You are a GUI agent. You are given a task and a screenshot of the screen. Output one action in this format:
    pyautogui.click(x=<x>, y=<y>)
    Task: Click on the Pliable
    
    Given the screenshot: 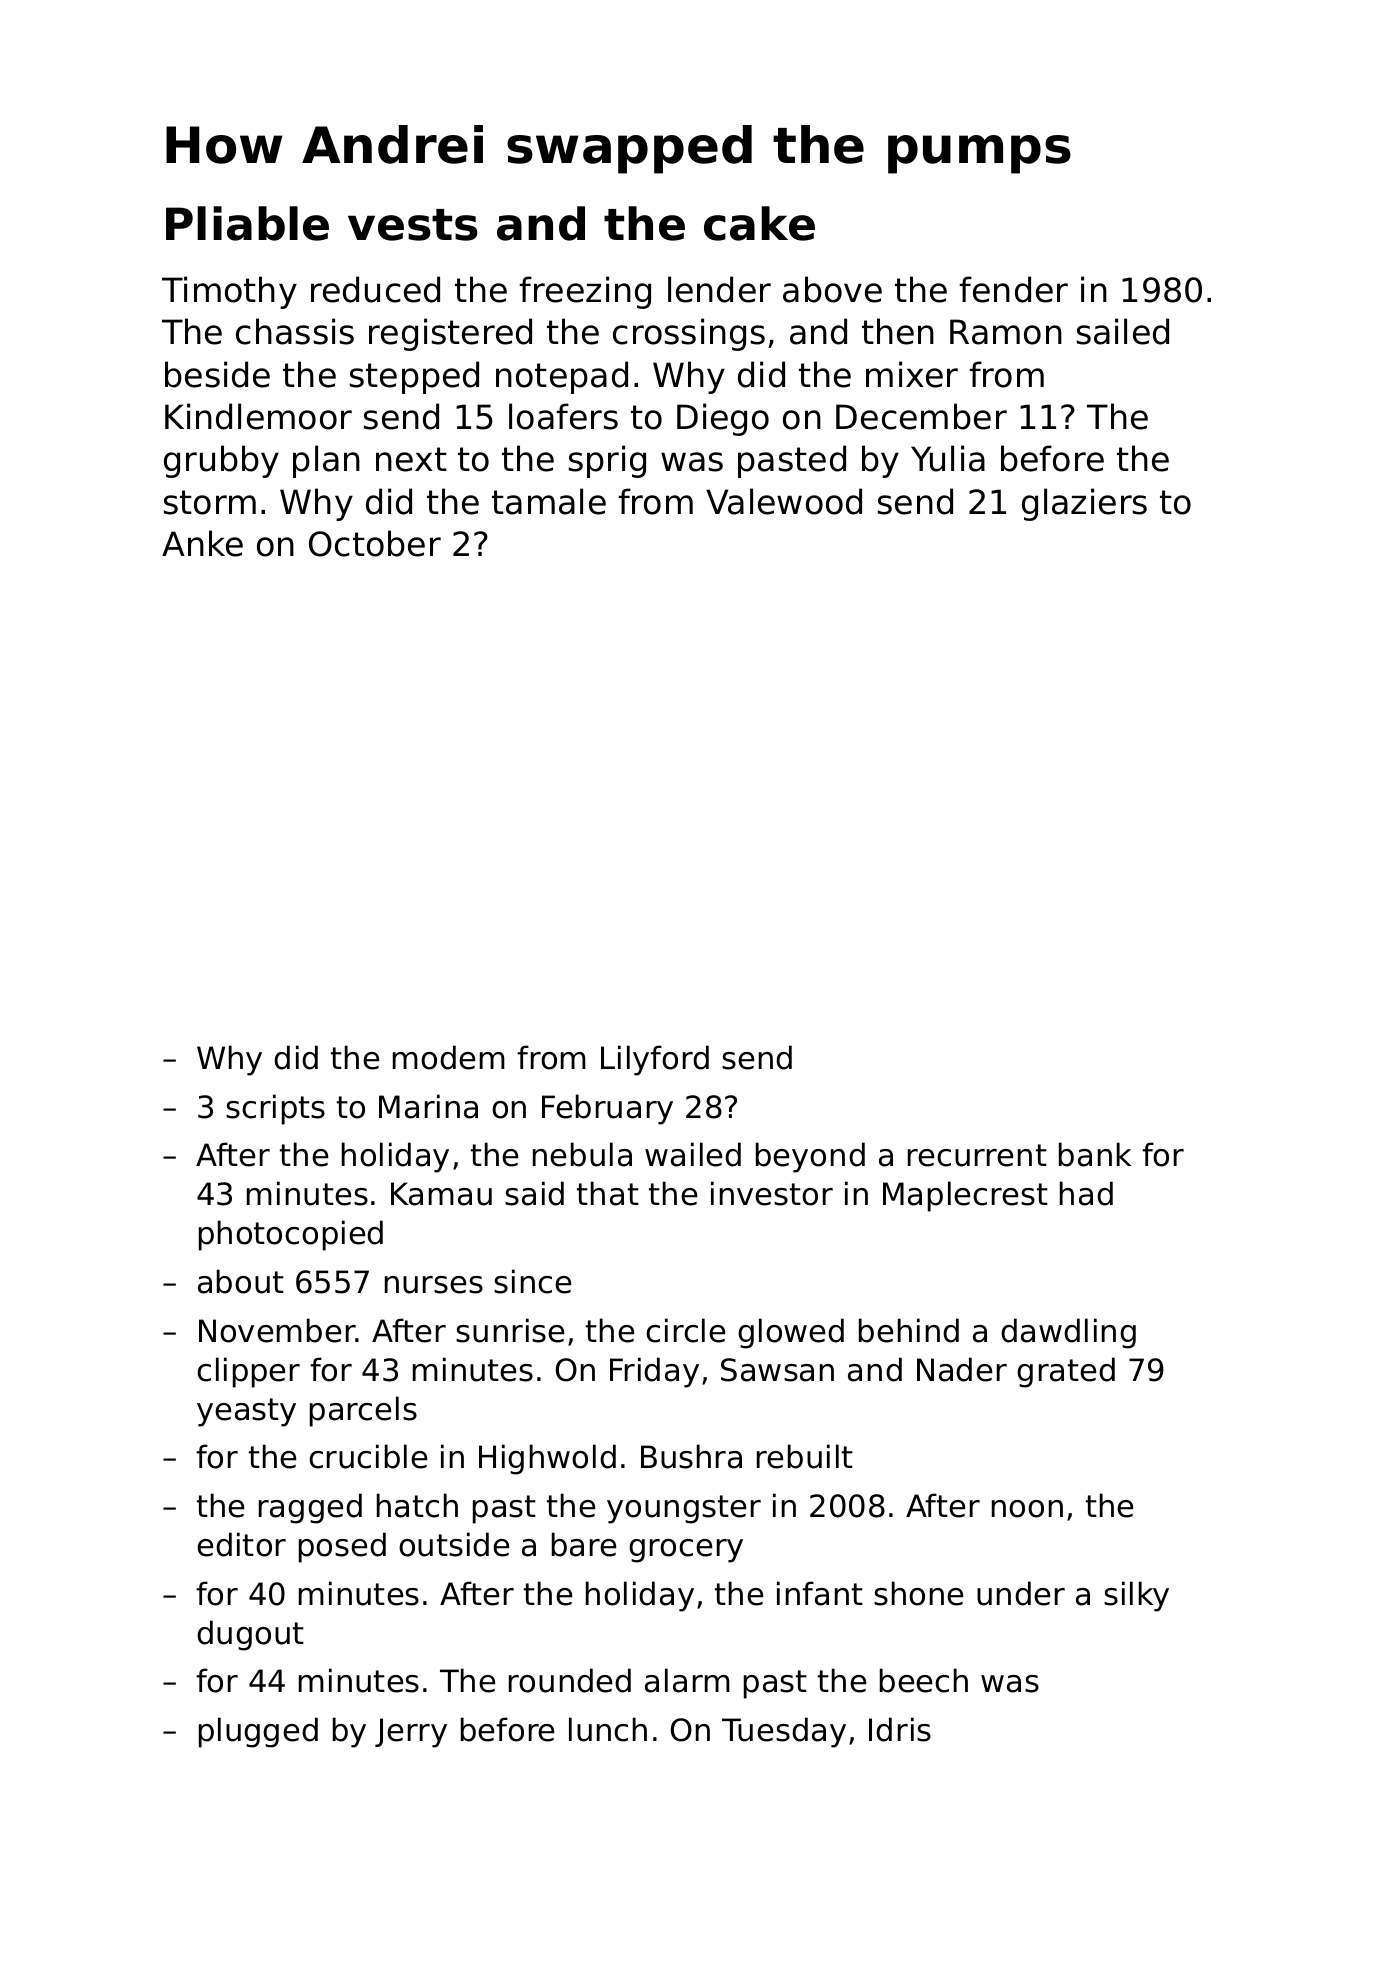 What is the action you would take?
    pyautogui.click(x=247, y=223)
